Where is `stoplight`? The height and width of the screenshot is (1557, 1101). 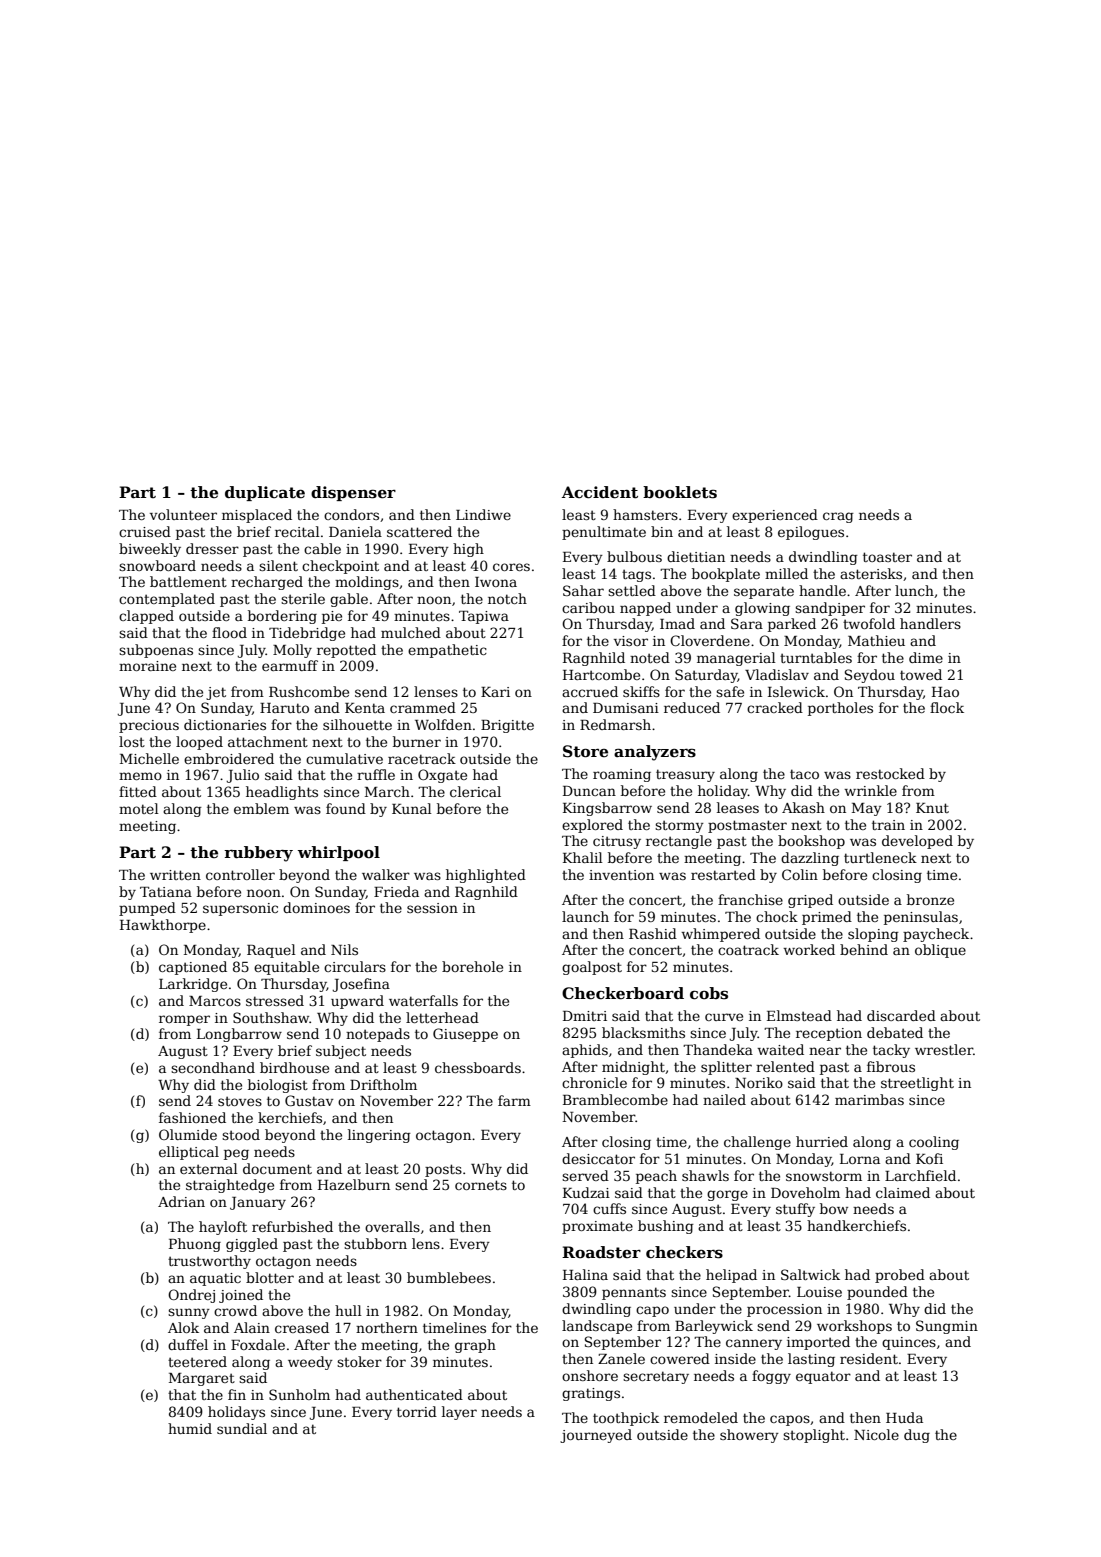
stoplight is located at coordinates (814, 1436).
